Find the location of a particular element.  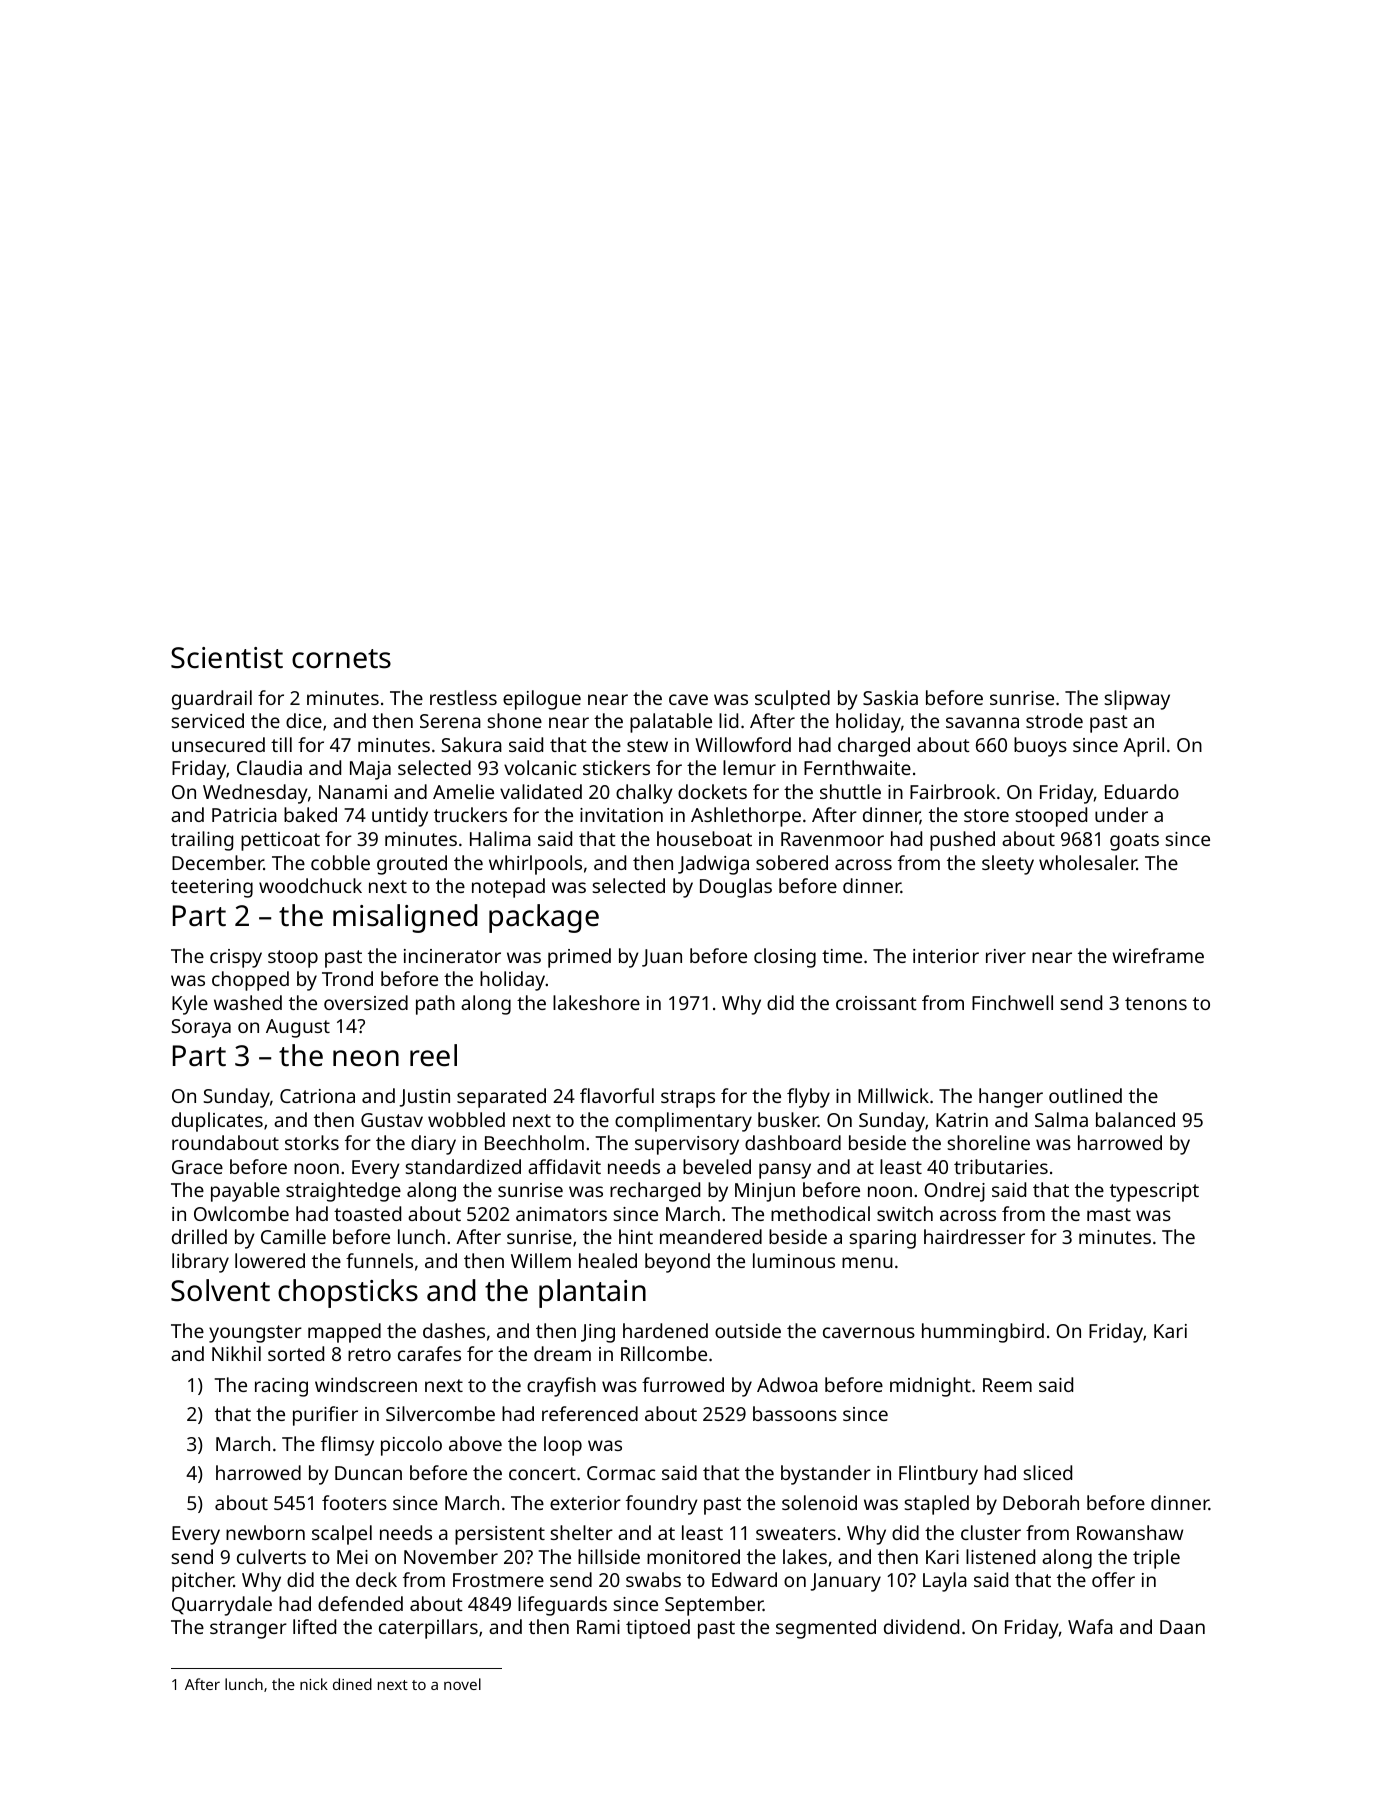

foundry is located at coordinates (662, 1505).
